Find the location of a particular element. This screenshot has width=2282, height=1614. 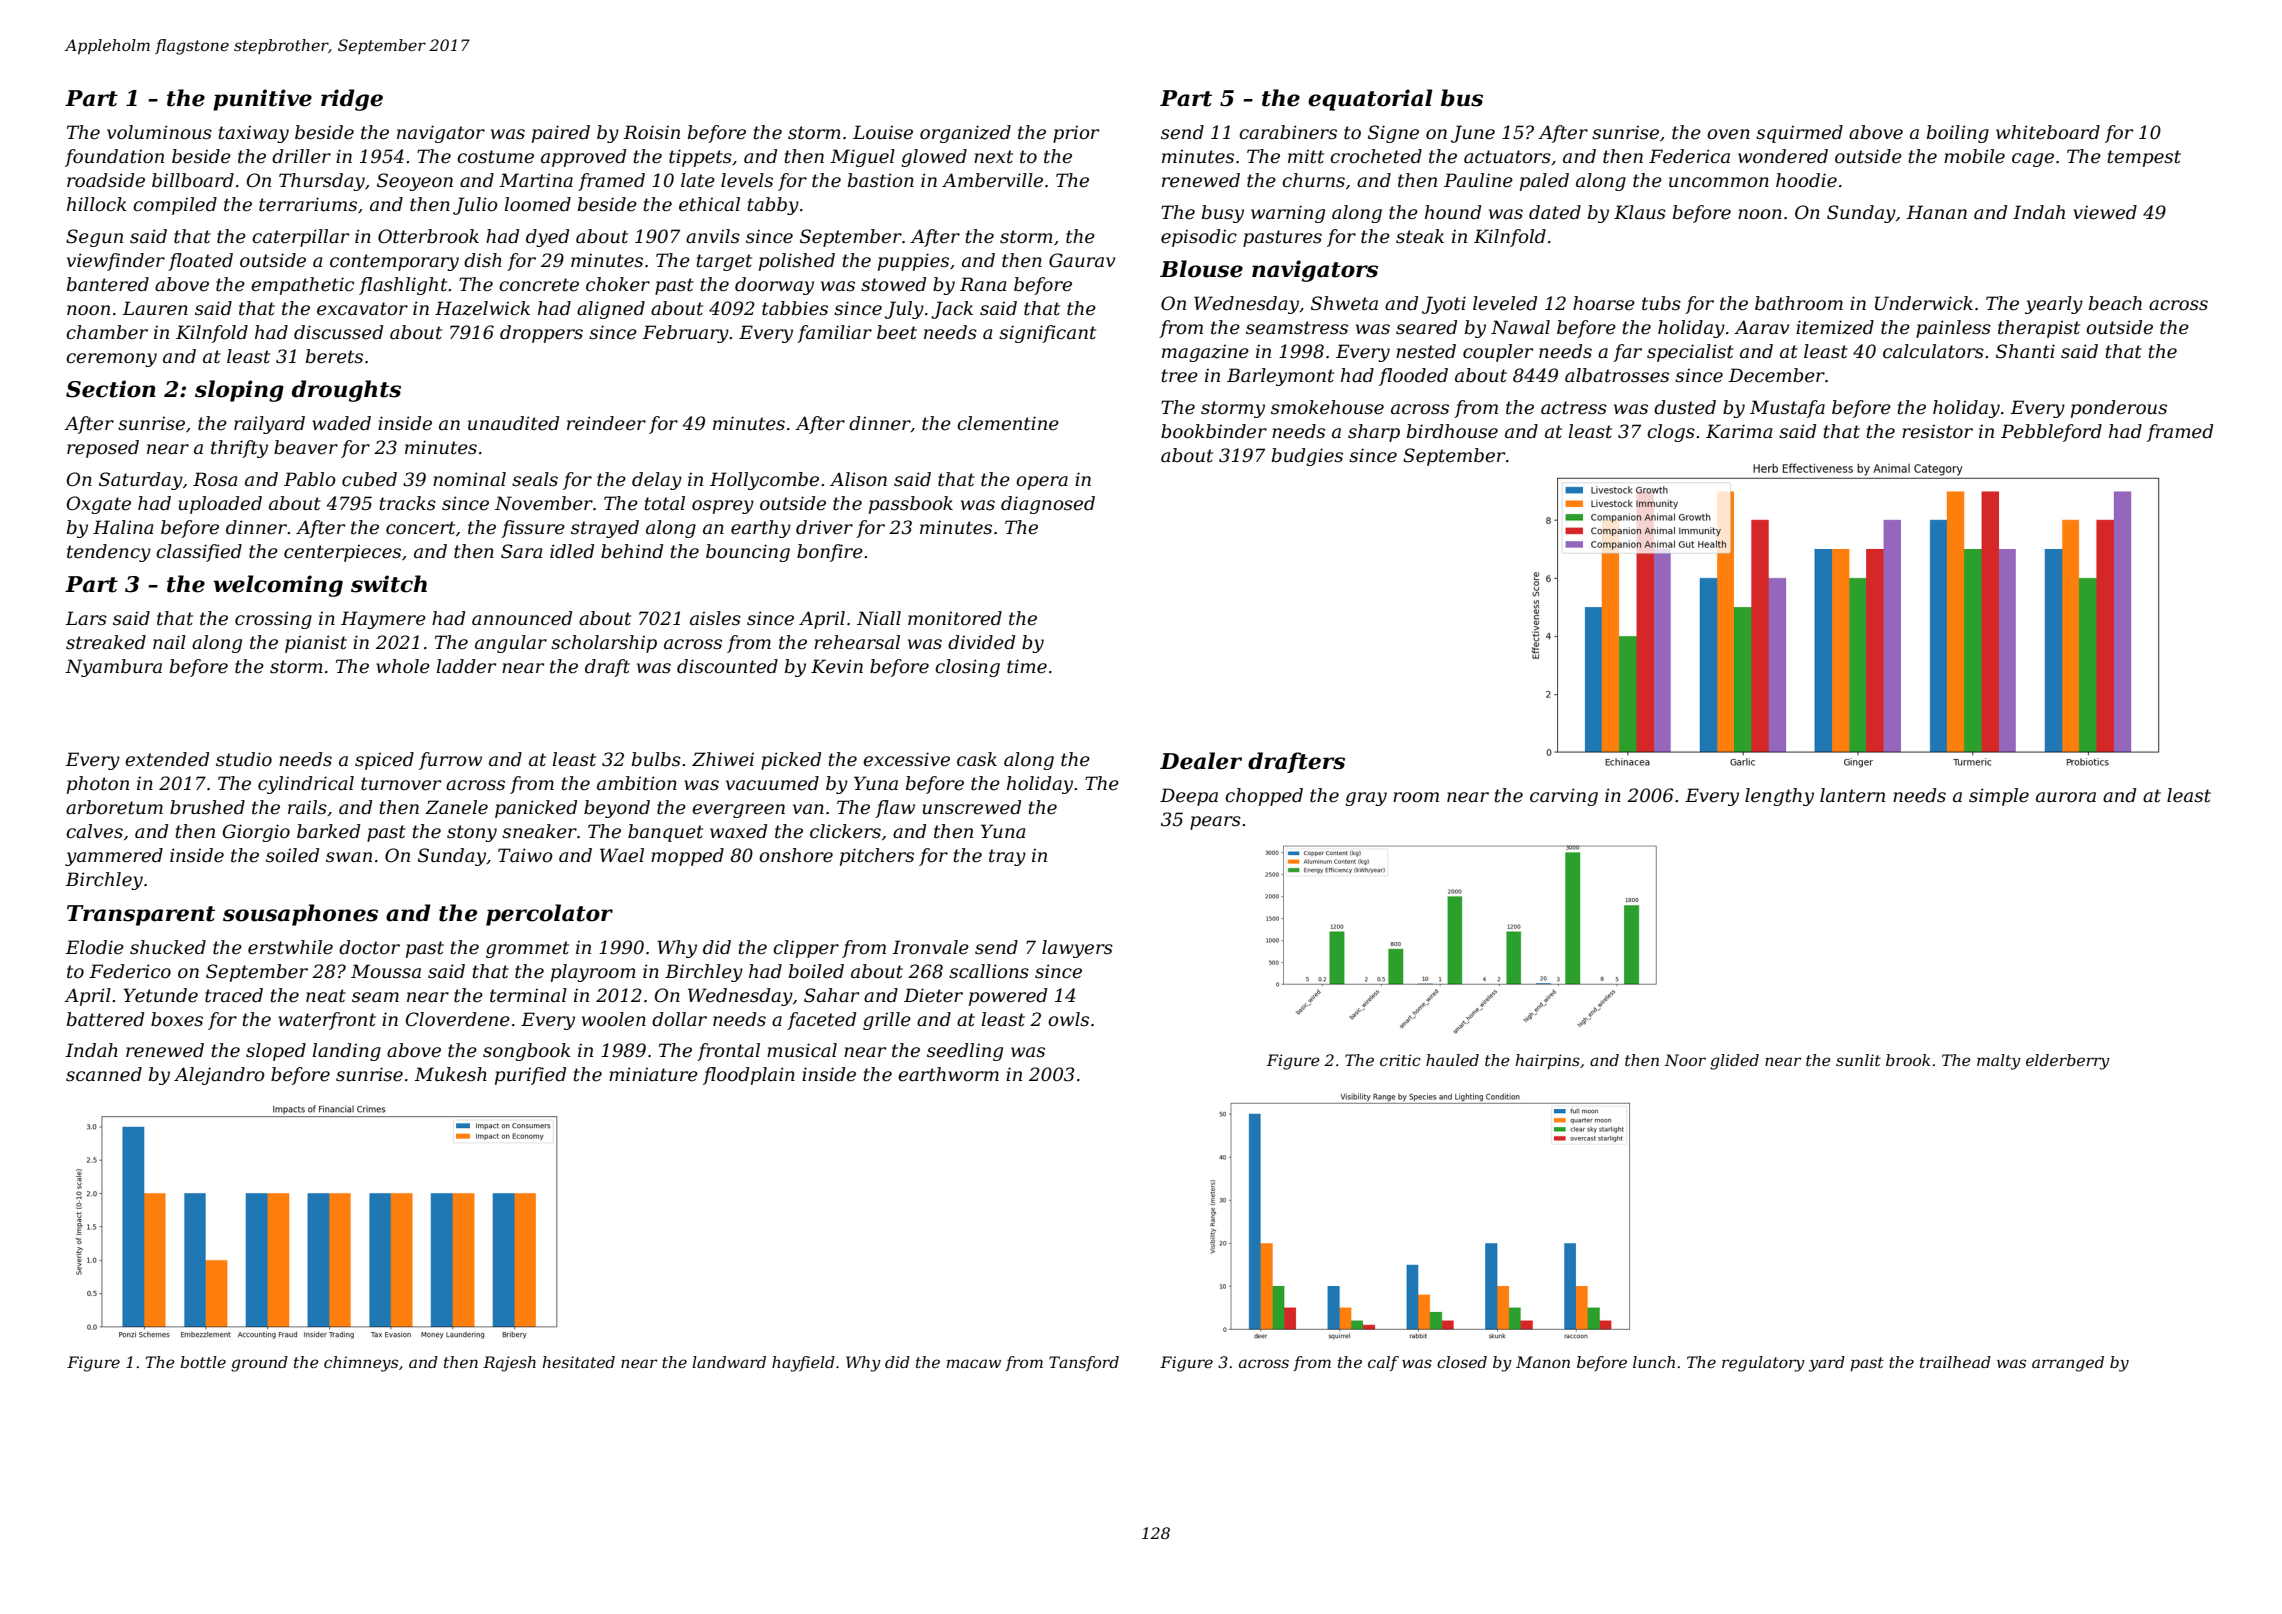

vacuumed is located at coordinates (772, 783).
